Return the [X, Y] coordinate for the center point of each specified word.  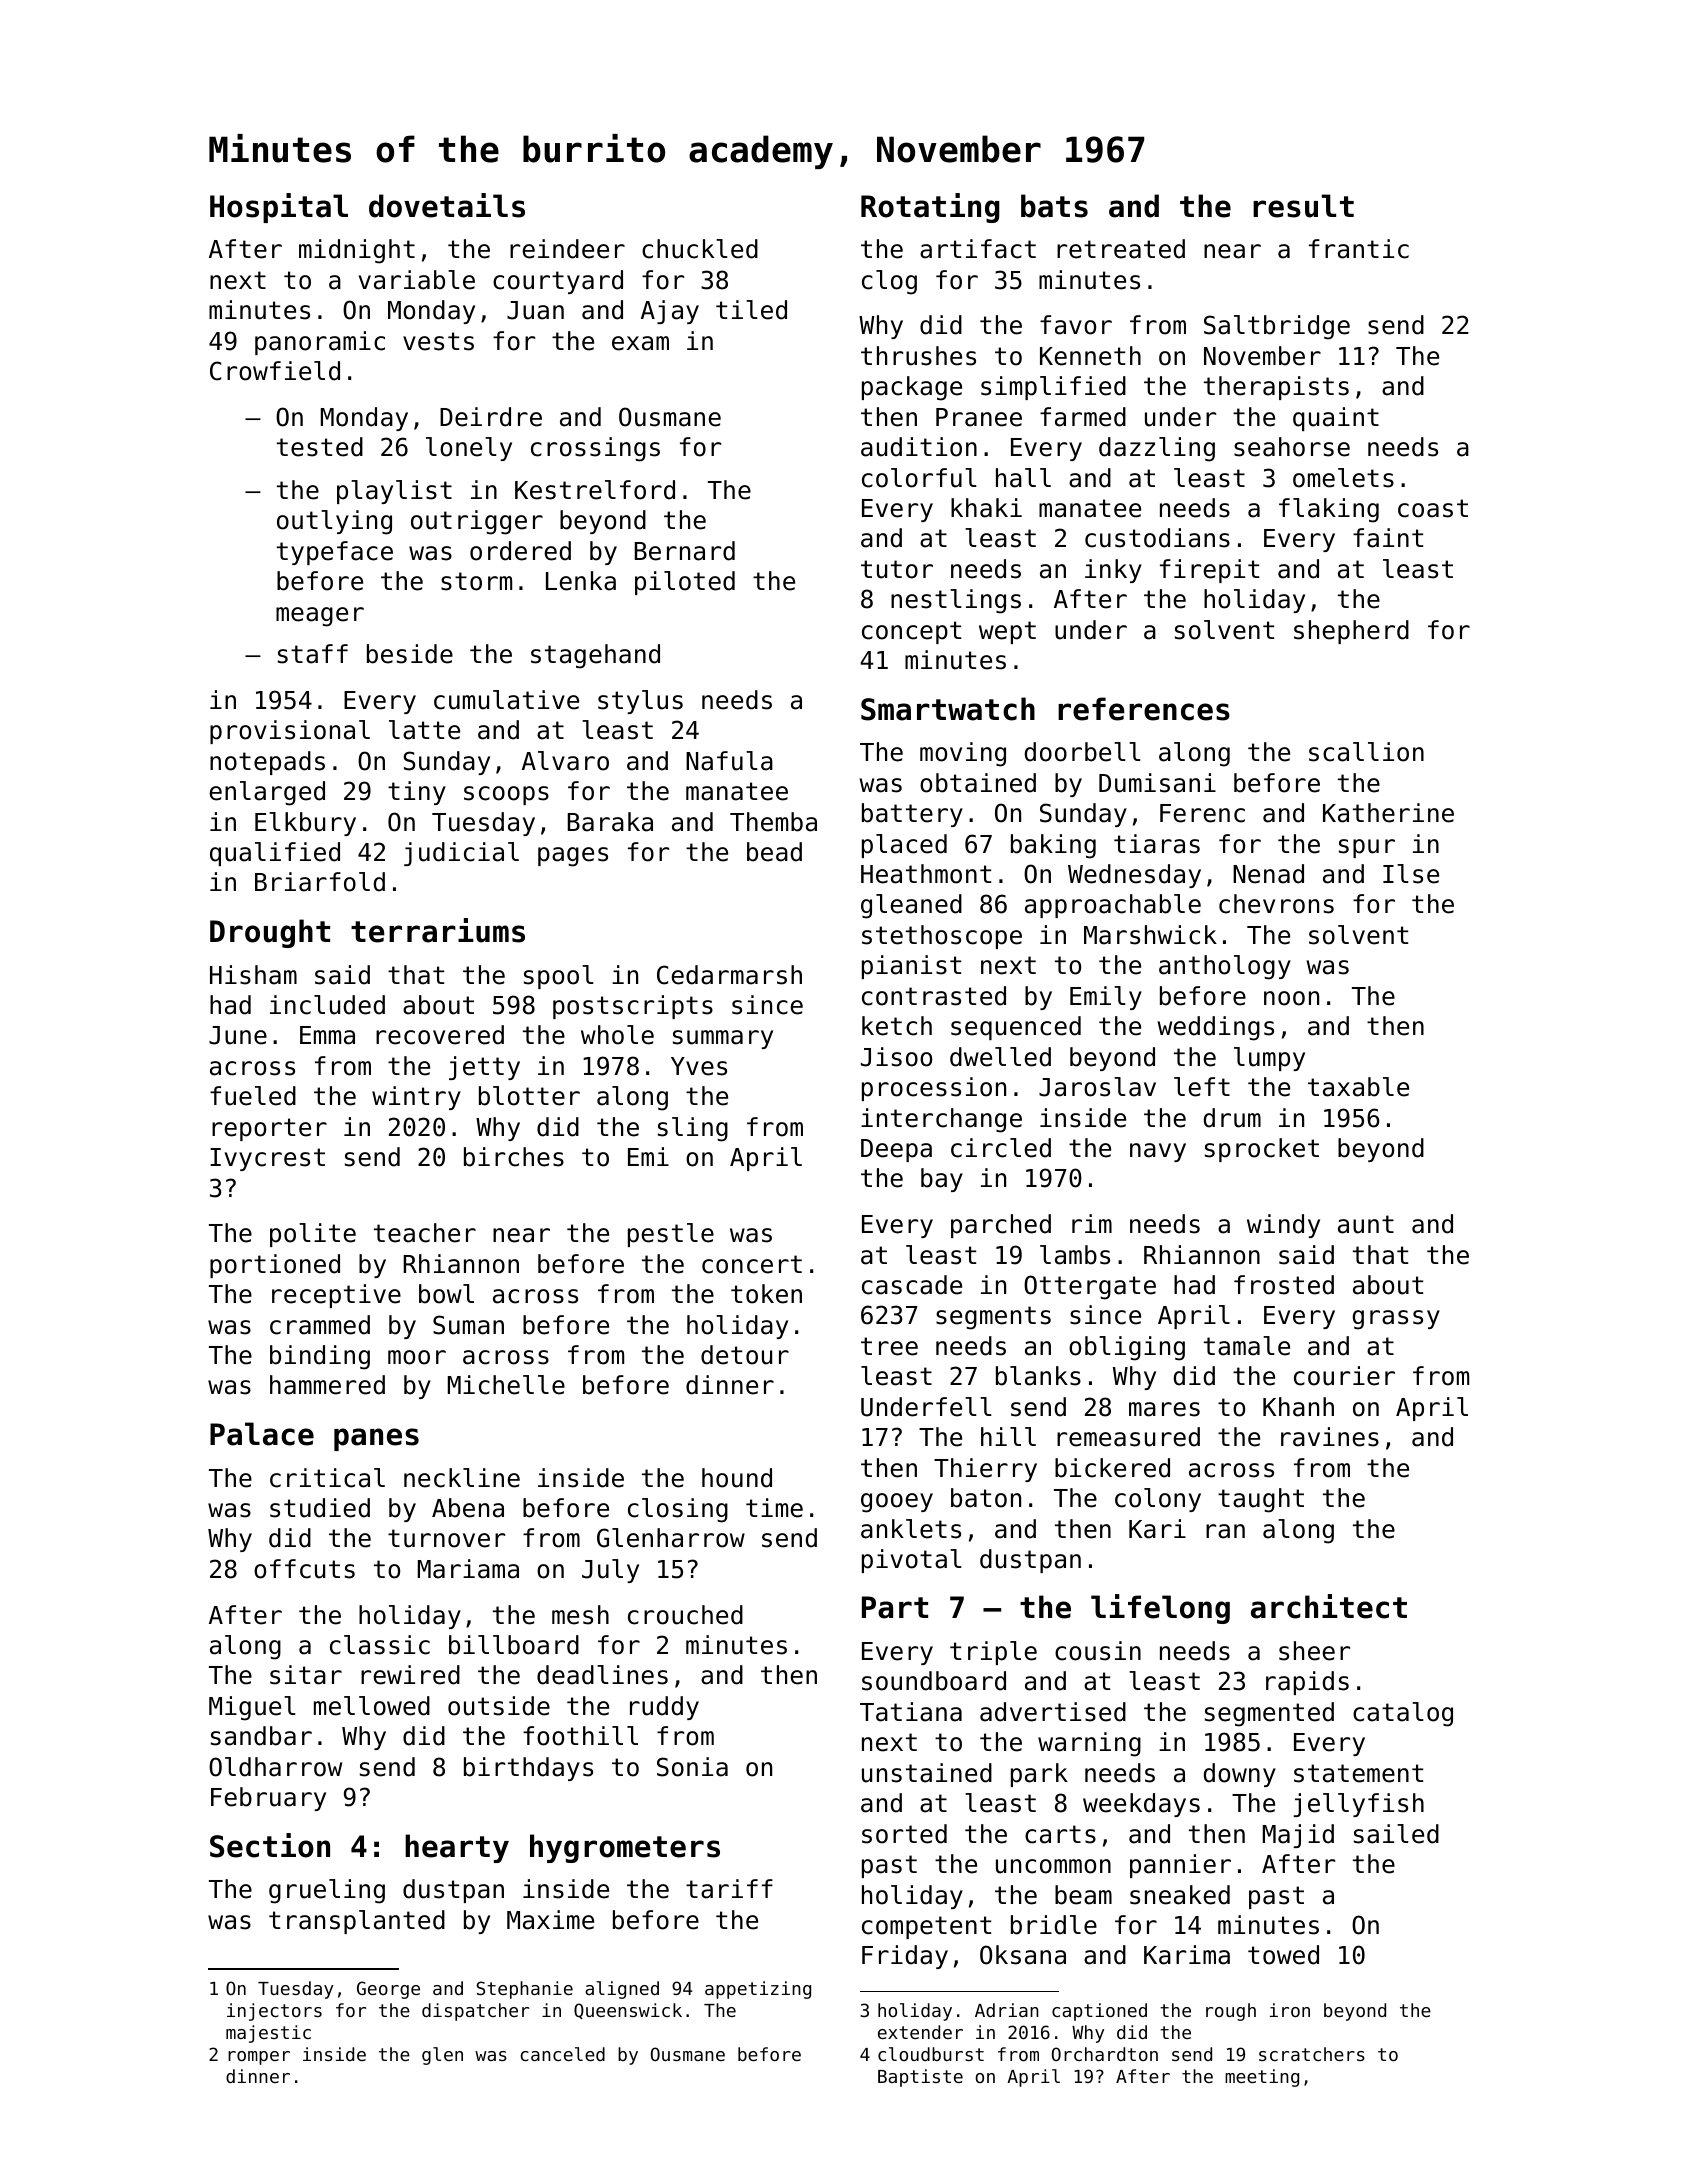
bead [774, 852]
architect [1329, 1606]
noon [1291, 998]
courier [1344, 1376]
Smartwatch [948, 709]
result [1303, 206]
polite [313, 1235]
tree [889, 1346]
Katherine [1388, 813]
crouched [685, 1615]
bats [1054, 206]
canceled [562, 2054]
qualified [275, 854]
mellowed [372, 1706]
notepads [267, 763]
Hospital [279, 208]
